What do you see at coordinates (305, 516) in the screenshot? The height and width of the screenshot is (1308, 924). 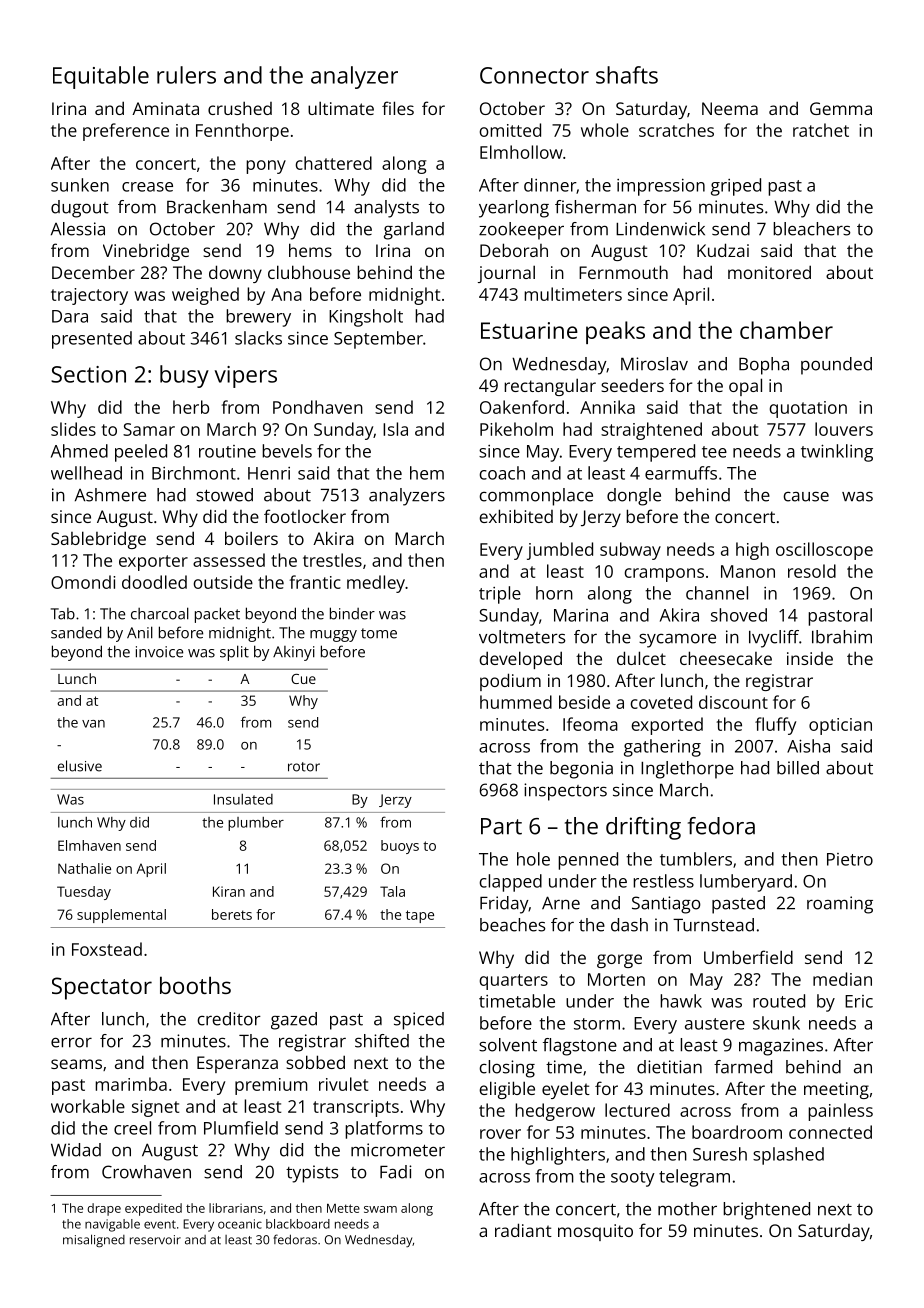 I see `footlocker` at bounding box center [305, 516].
